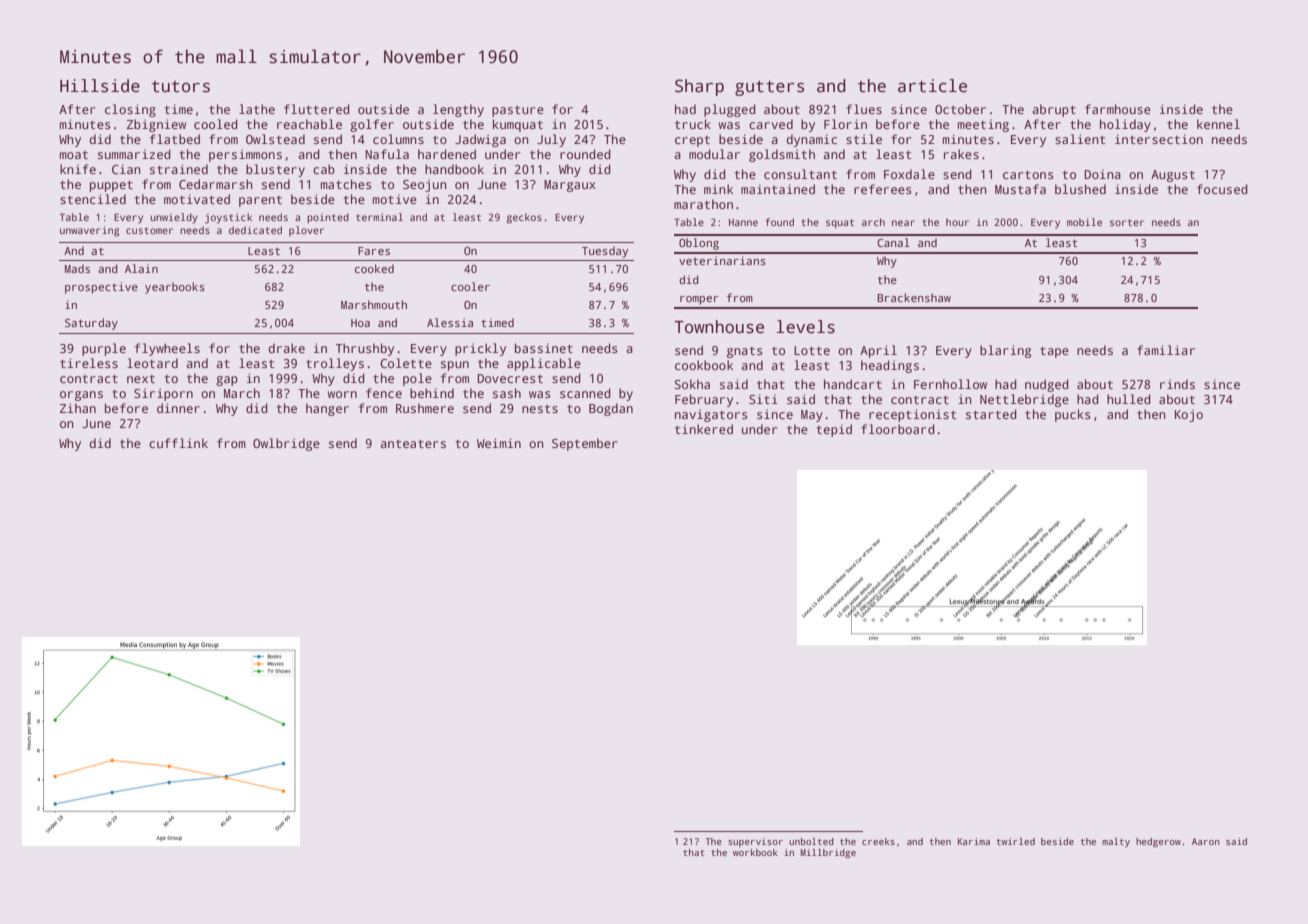 The height and width of the image is (924, 1308). What do you see at coordinates (755, 842) in the image?
I see `supervisor` at bounding box center [755, 842].
